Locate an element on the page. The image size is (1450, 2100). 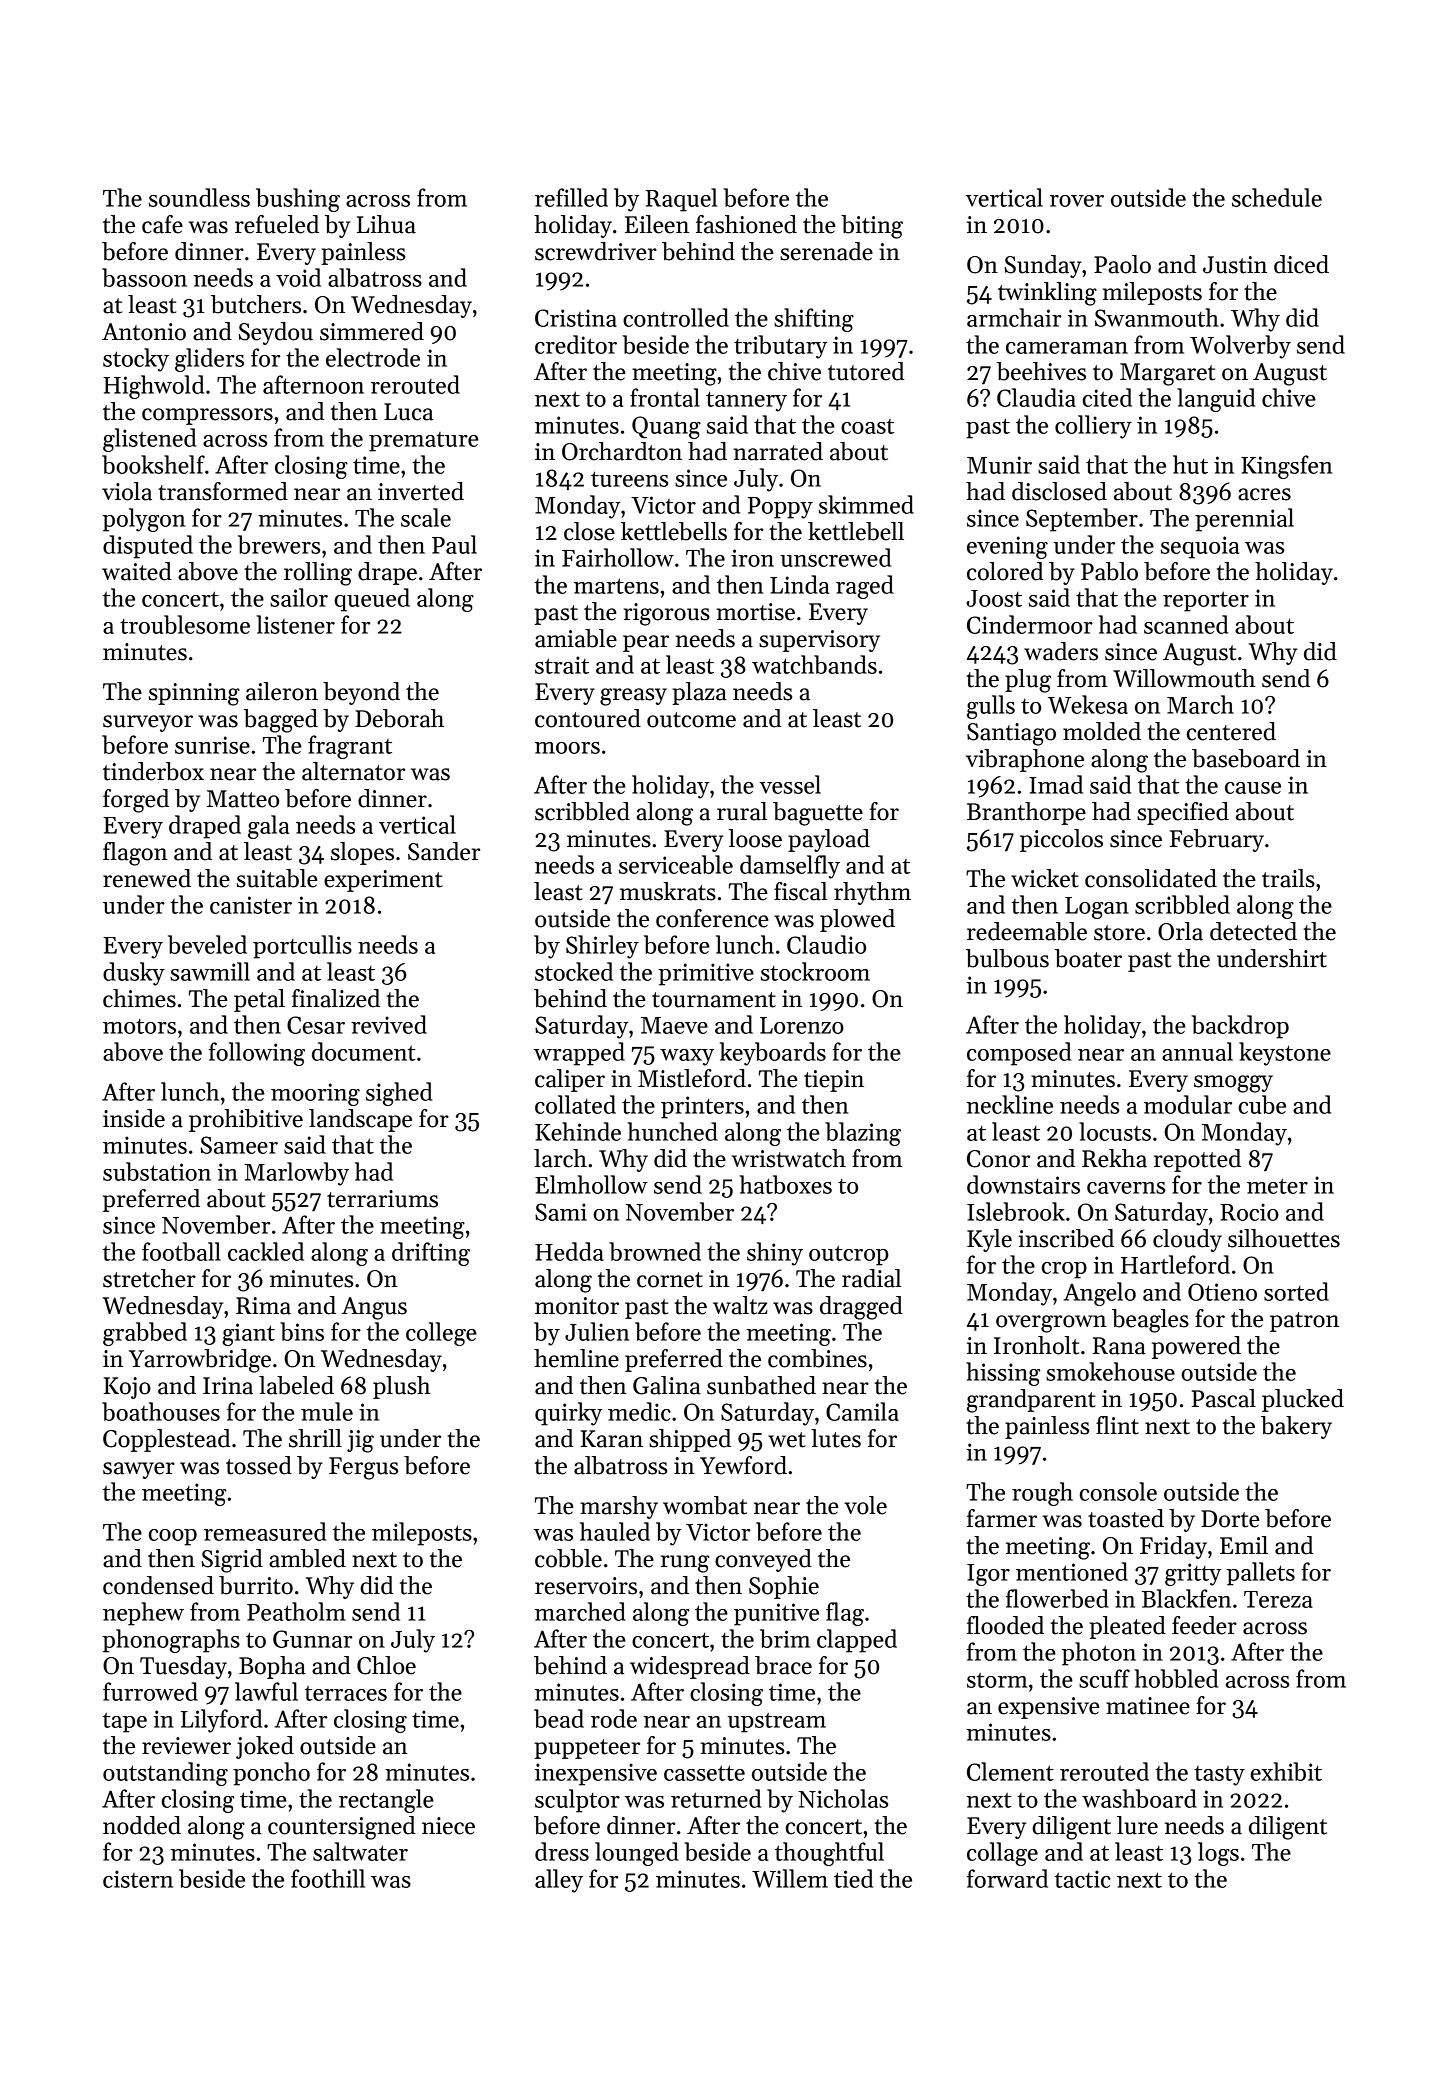
plaza is located at coordinates (699, 693).
